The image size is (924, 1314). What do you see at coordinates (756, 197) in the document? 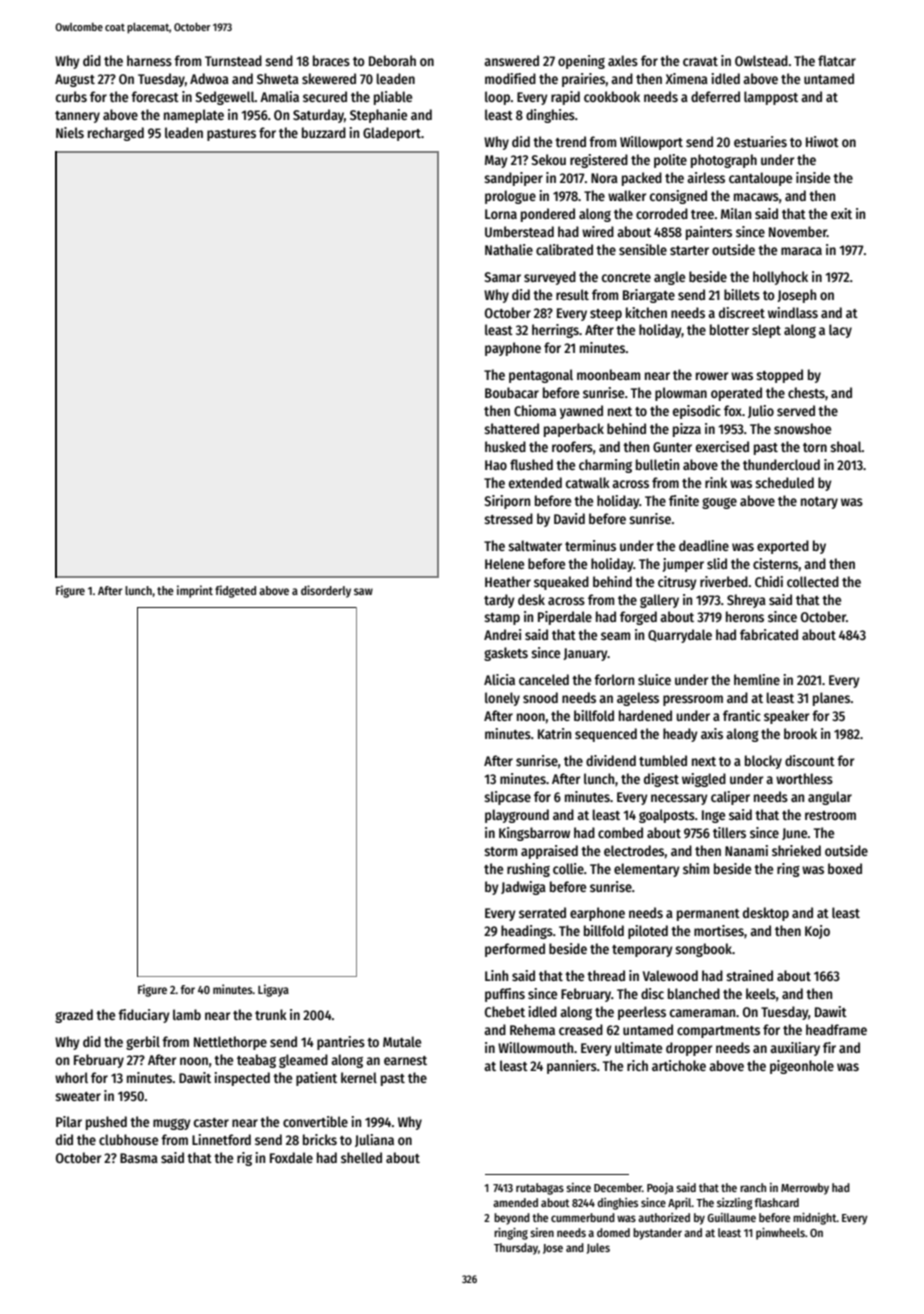
I see `macaws` at bounding box center [756, 197].
